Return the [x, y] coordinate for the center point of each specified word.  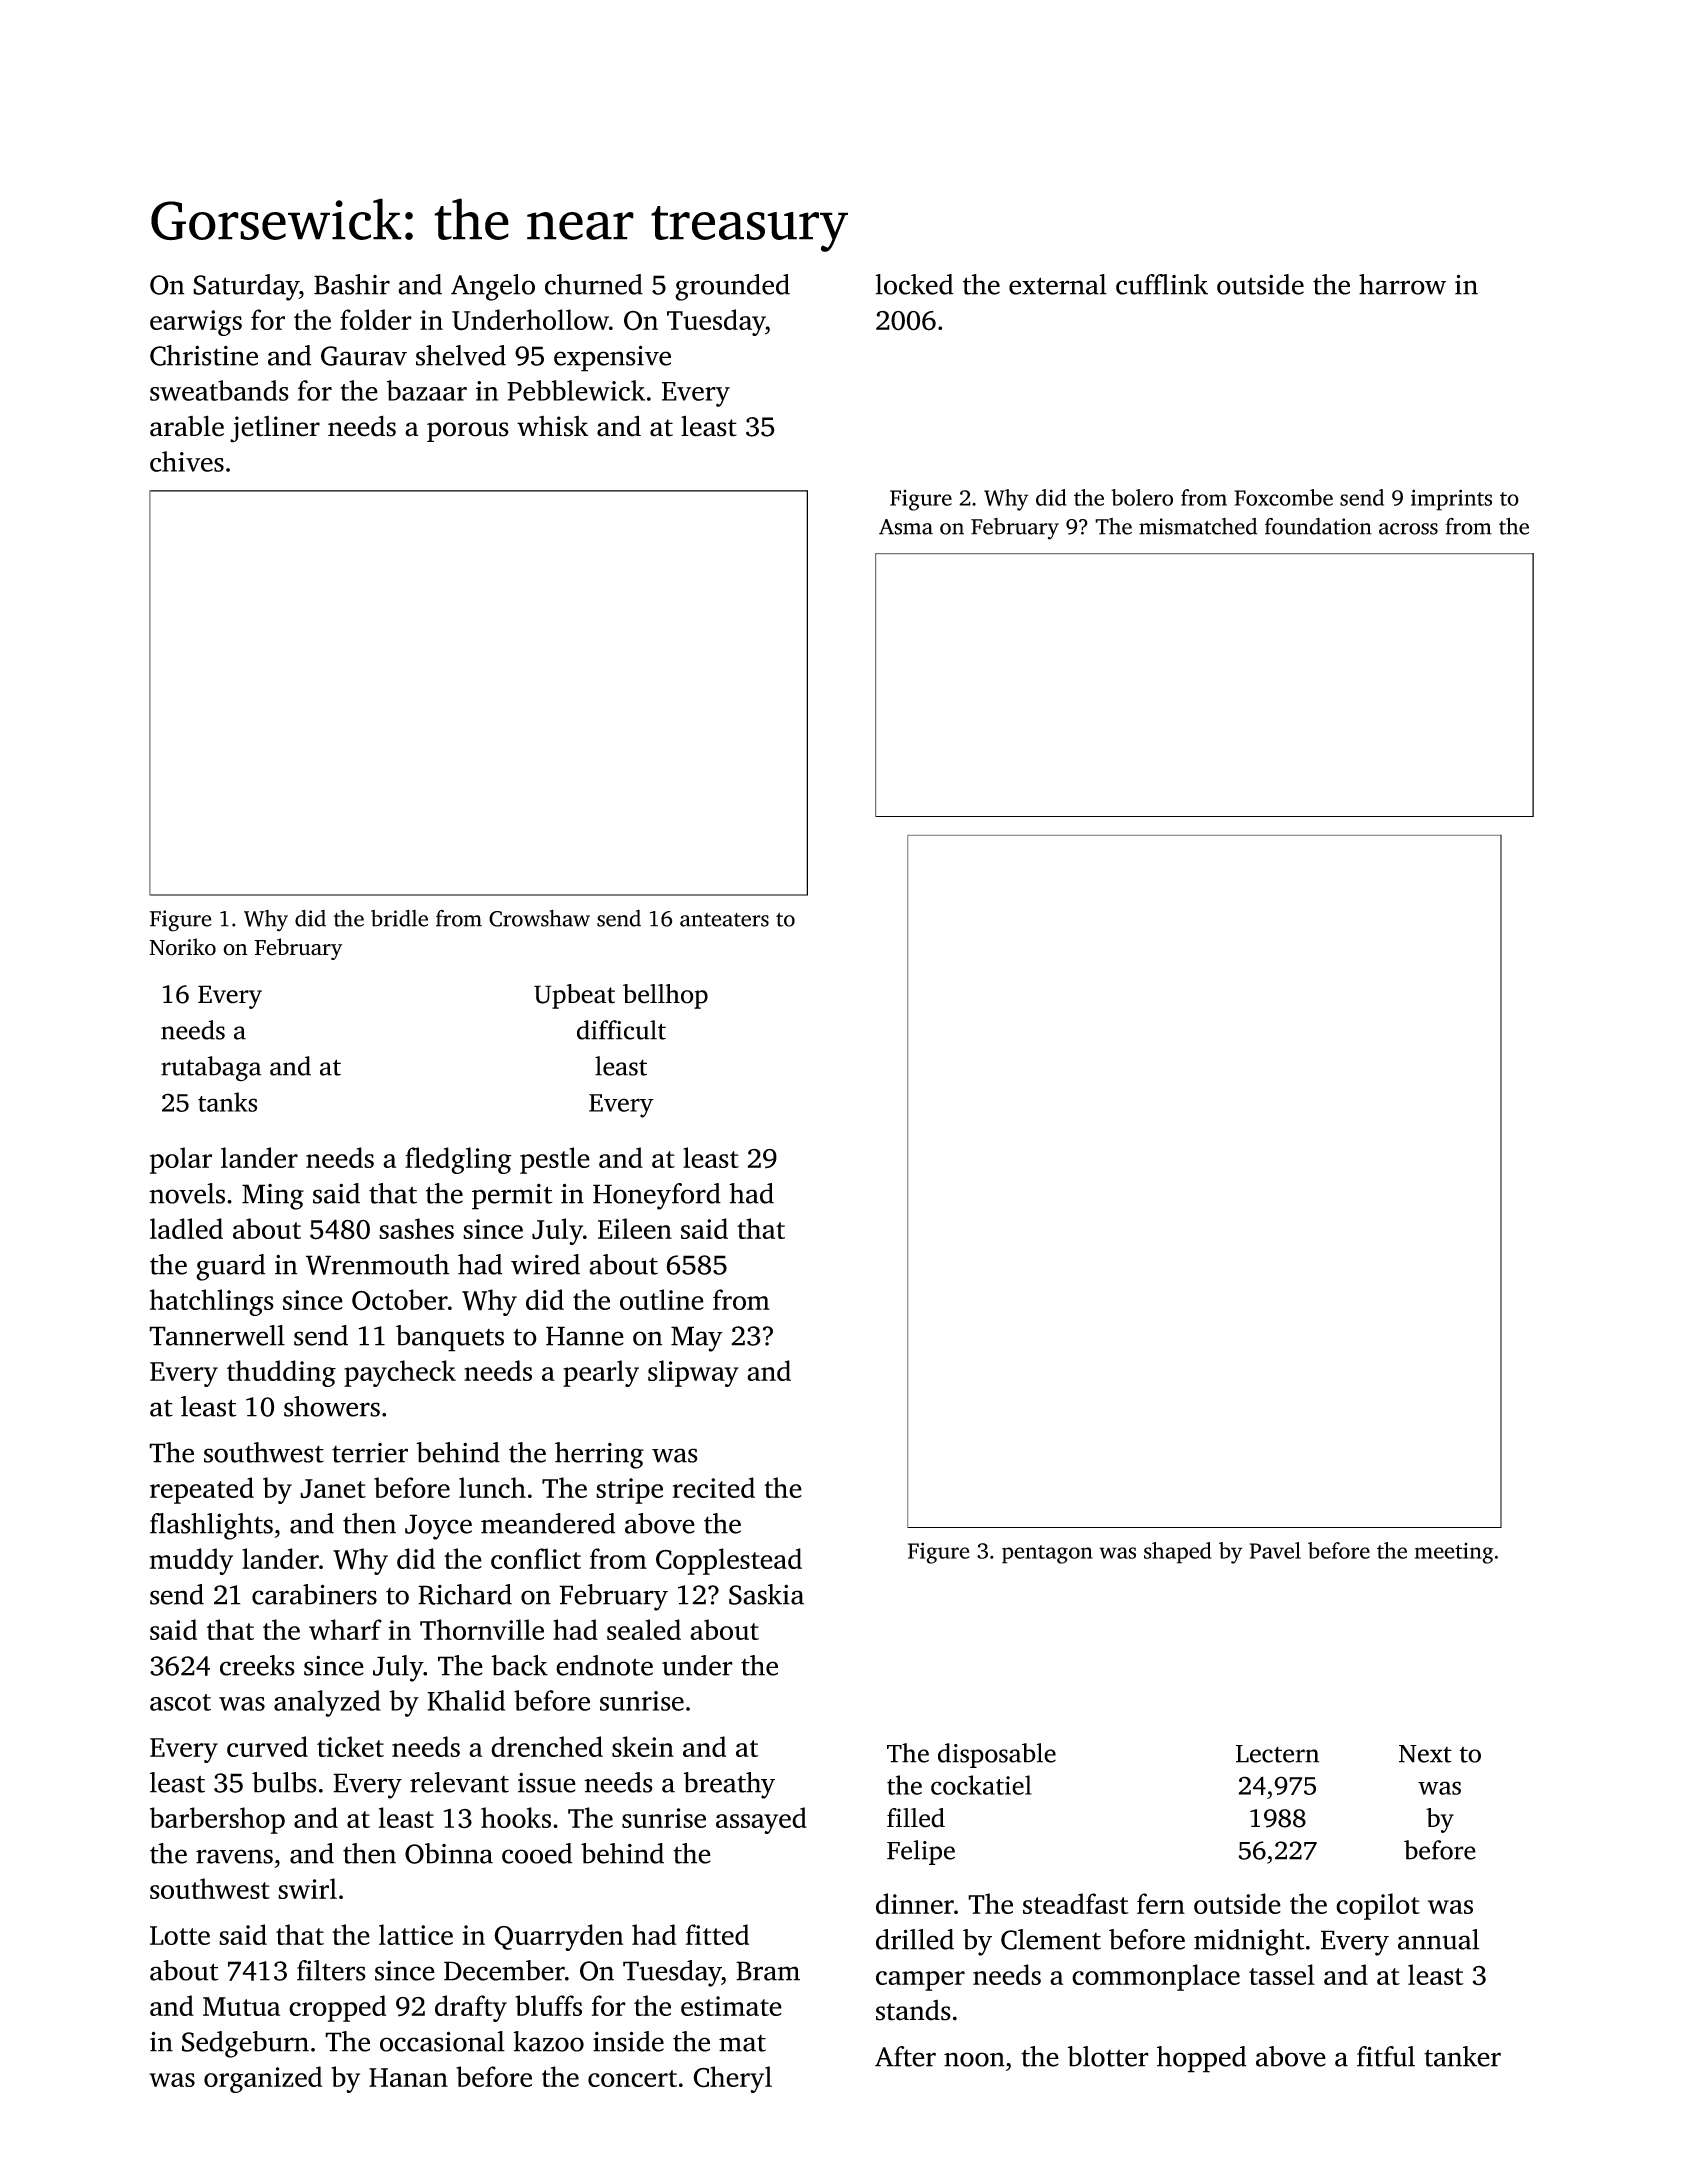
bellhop [665, 996]
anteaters [724, 920]
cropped [337, 2008]
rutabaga [211, 1069]
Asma [906, 527]
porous [468, 432]
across [1408, 529]
